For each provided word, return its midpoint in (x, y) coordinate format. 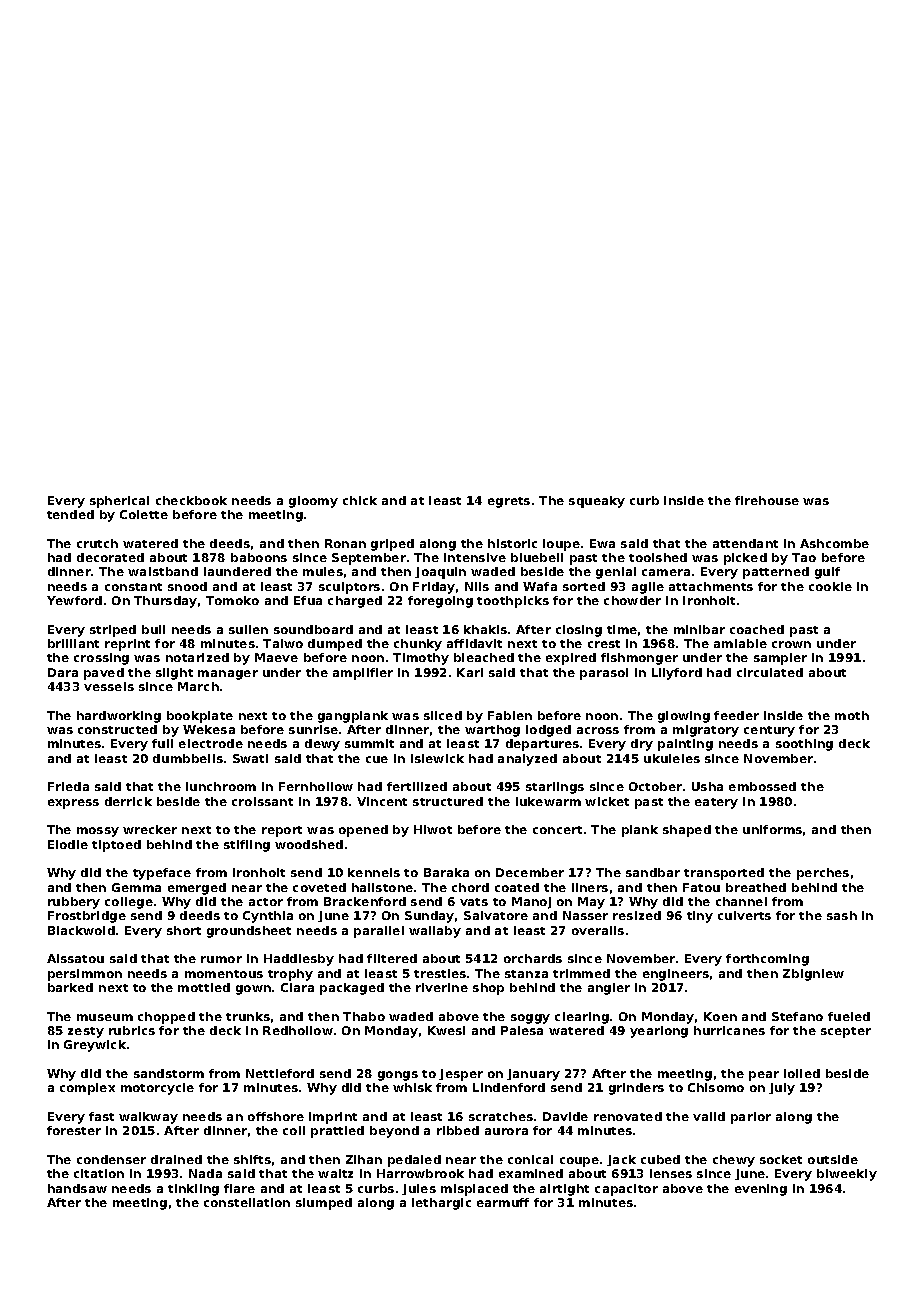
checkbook (191, 500)
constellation (247, 1202)
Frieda (68, 786)
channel (741, 901)
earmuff (503, 1202)
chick (360, 500)
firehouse (767, 500)
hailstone (382, 887)
